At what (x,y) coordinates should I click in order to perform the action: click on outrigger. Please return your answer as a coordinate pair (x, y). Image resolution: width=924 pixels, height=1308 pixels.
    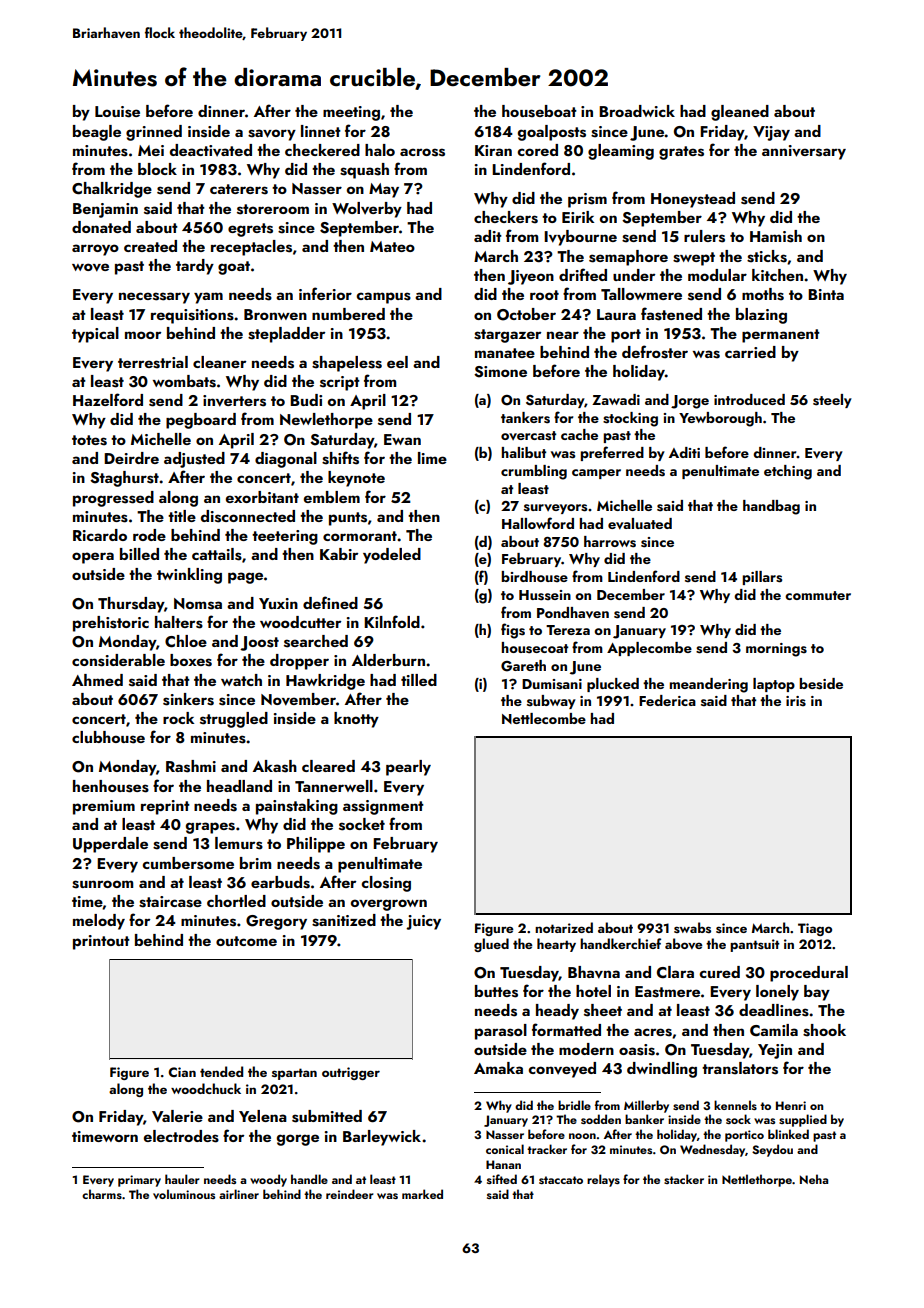
    Looking at the image, I should click on (351, 1073).
